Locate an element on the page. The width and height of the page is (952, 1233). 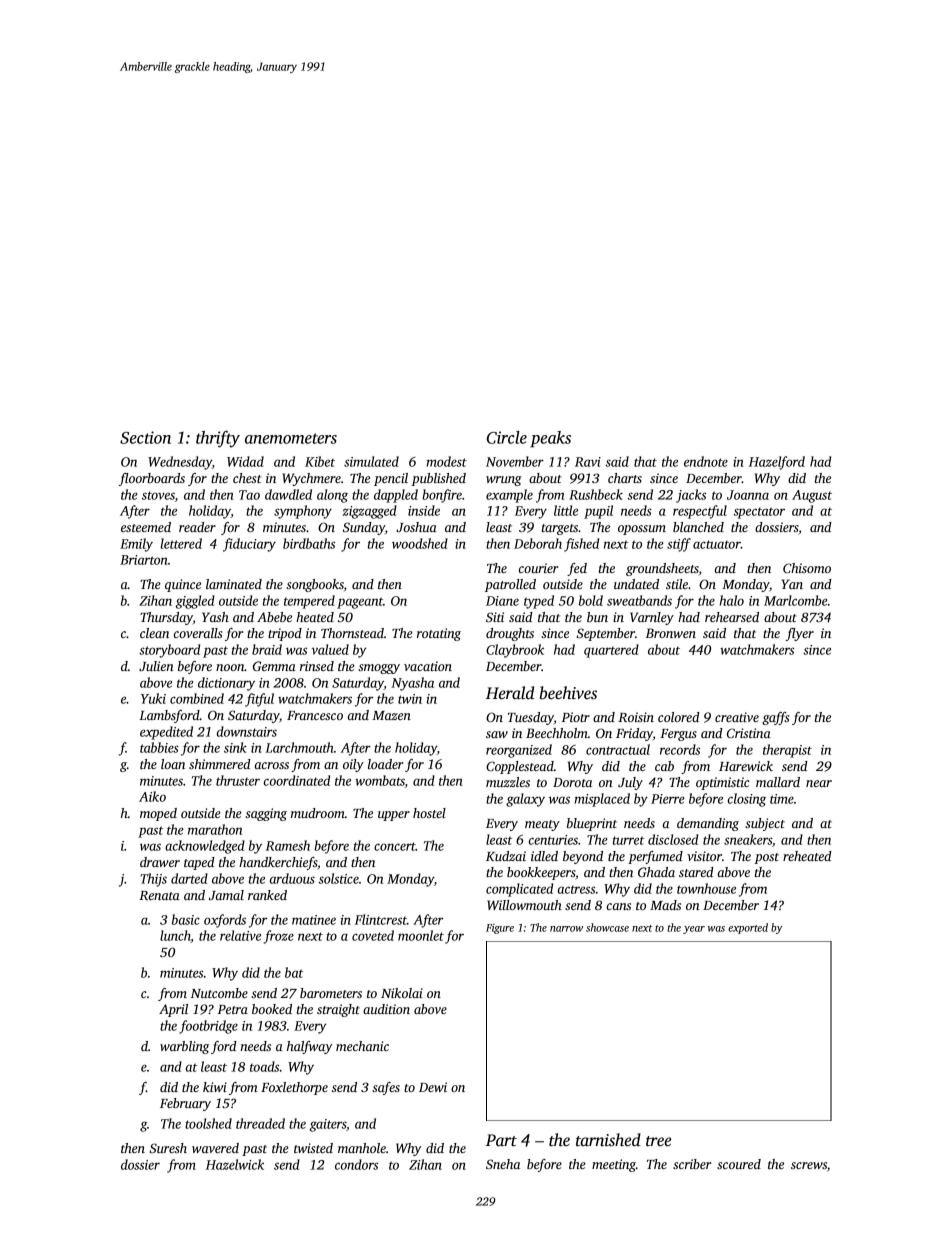
Briarton is located at coordinates (144, 560).
